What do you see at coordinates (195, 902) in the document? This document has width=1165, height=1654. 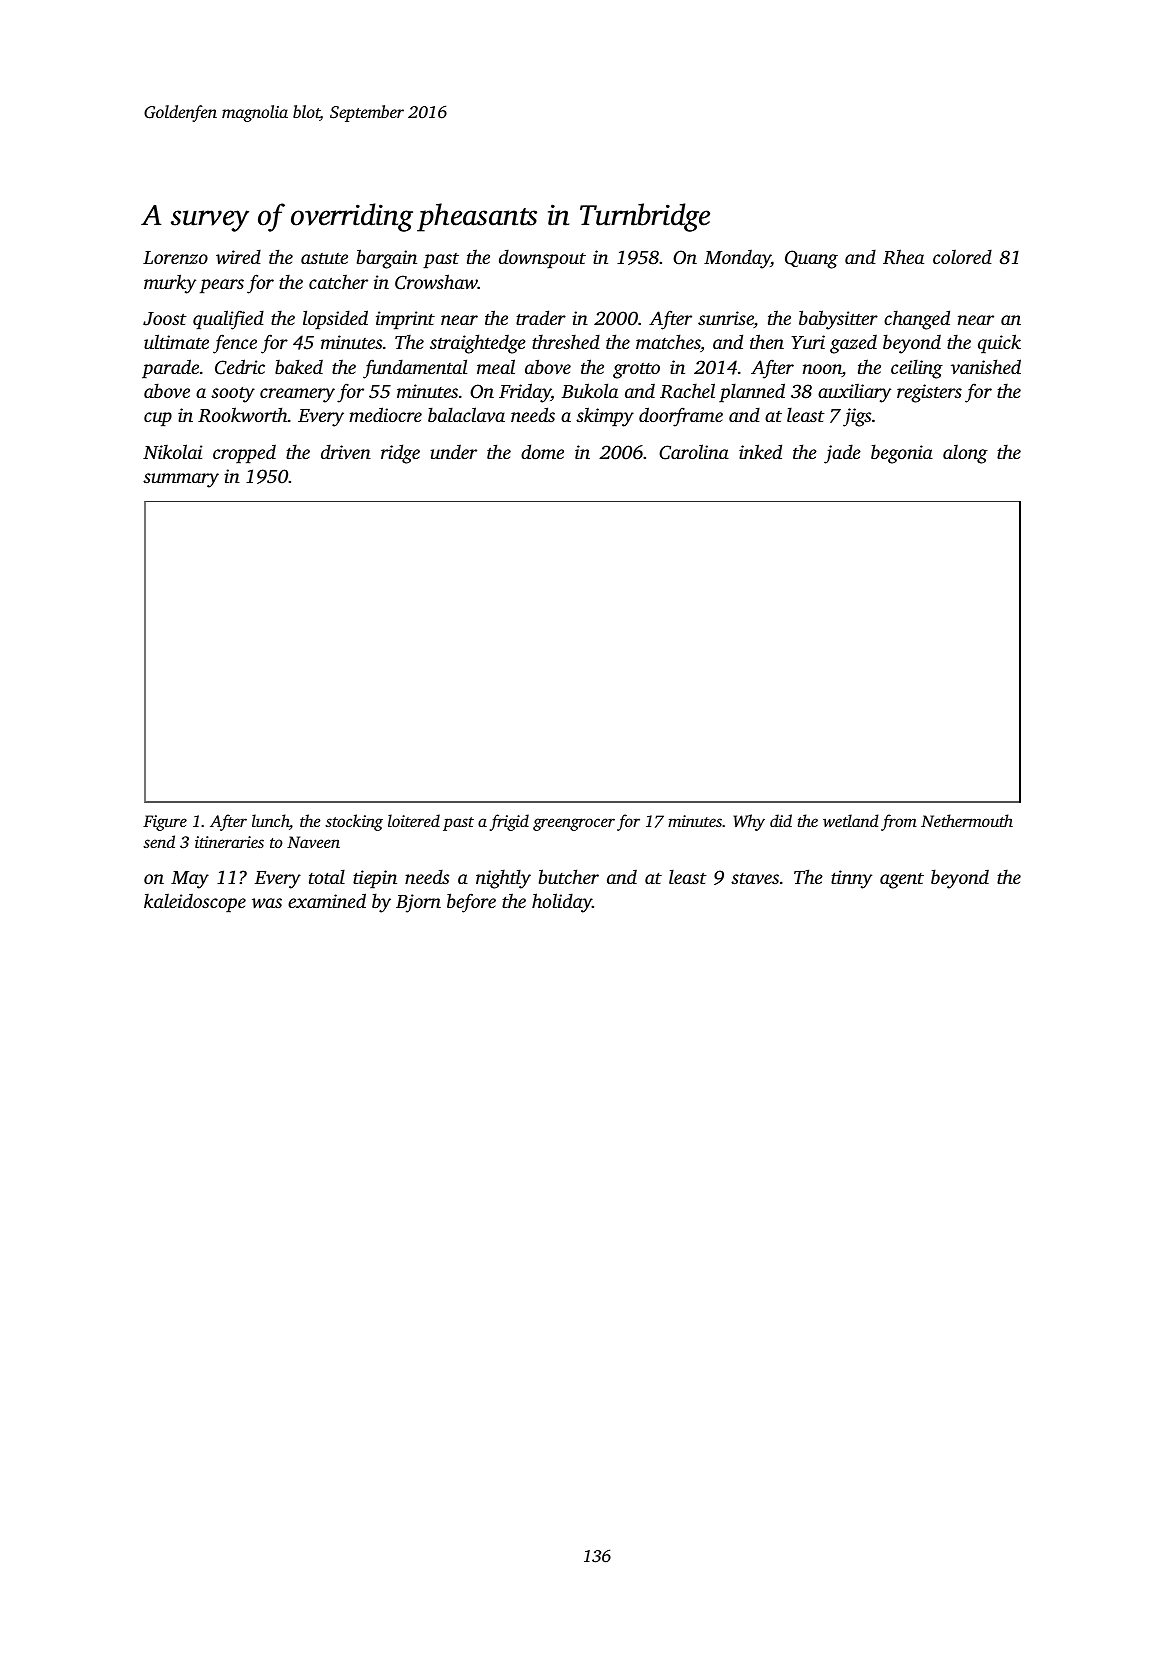 I see `kaleidoscope` at bounding box center [195, 902].
